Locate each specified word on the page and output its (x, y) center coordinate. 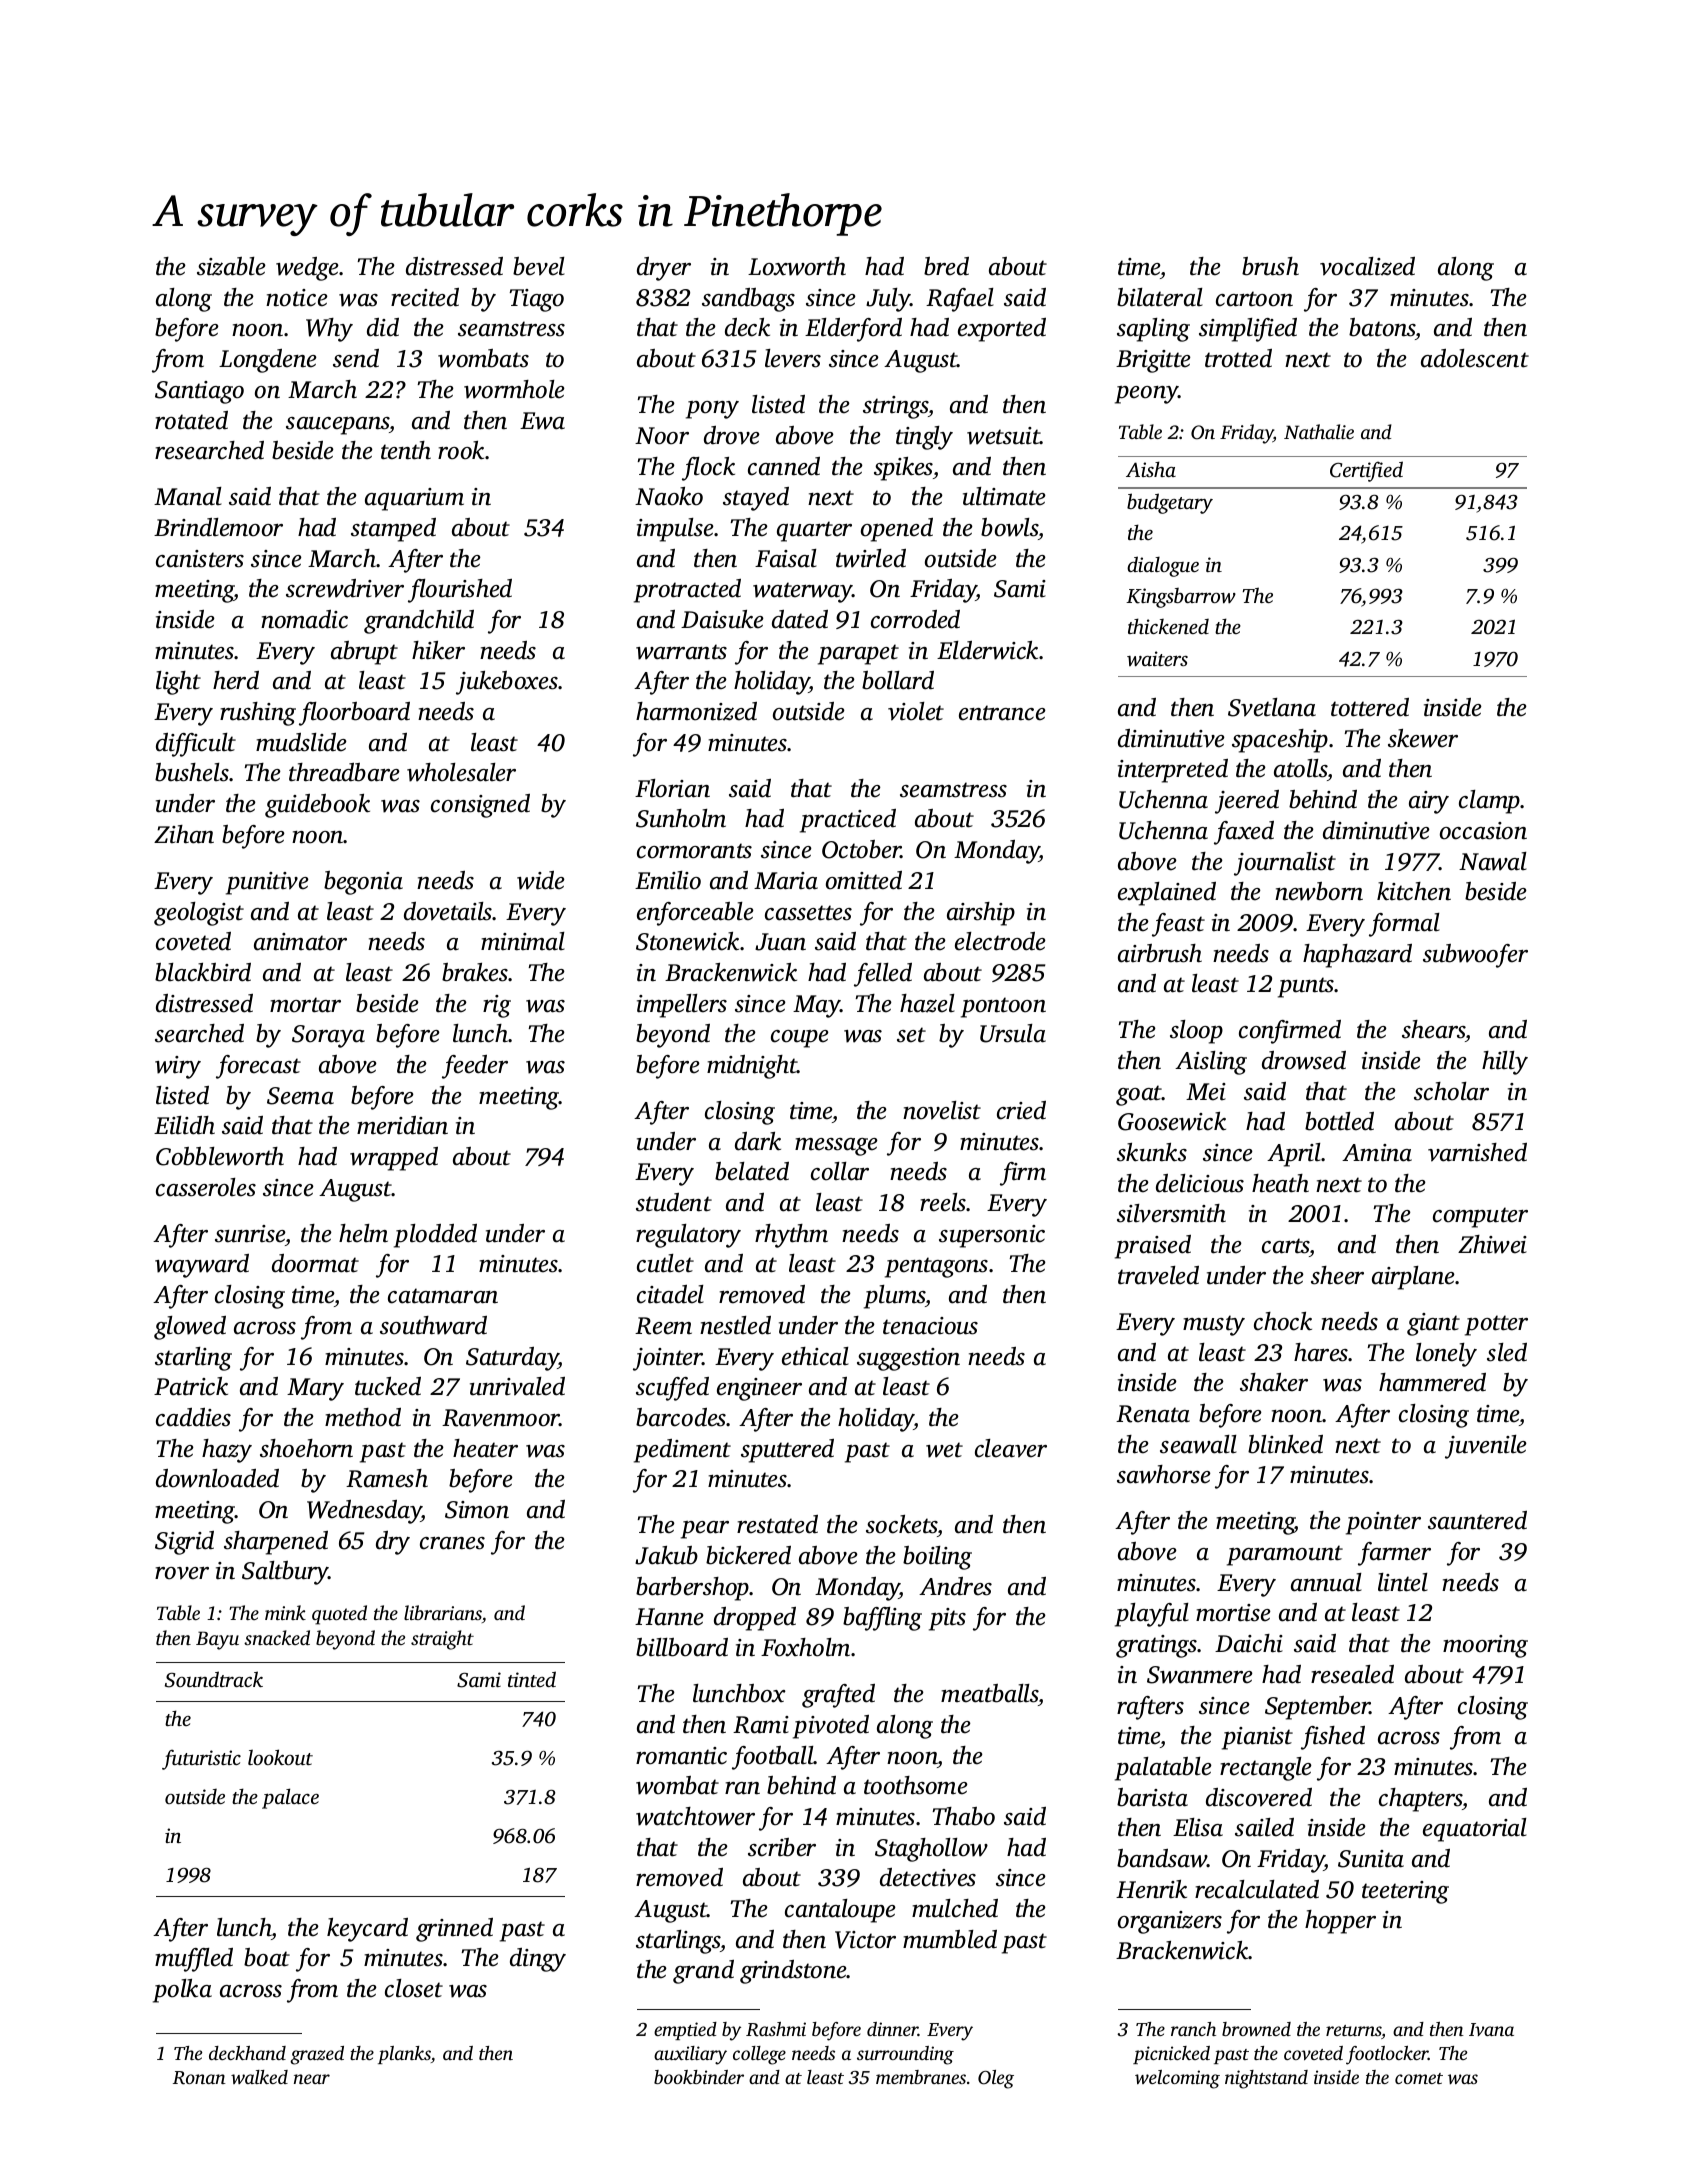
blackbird (203, 972)
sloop (1196, 1032)
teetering (1405, 1892)
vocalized (1367, 266)
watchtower (695, 1816)
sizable (231, 266)
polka (182, 1991)
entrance (1002, 713)
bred (946, 266)
